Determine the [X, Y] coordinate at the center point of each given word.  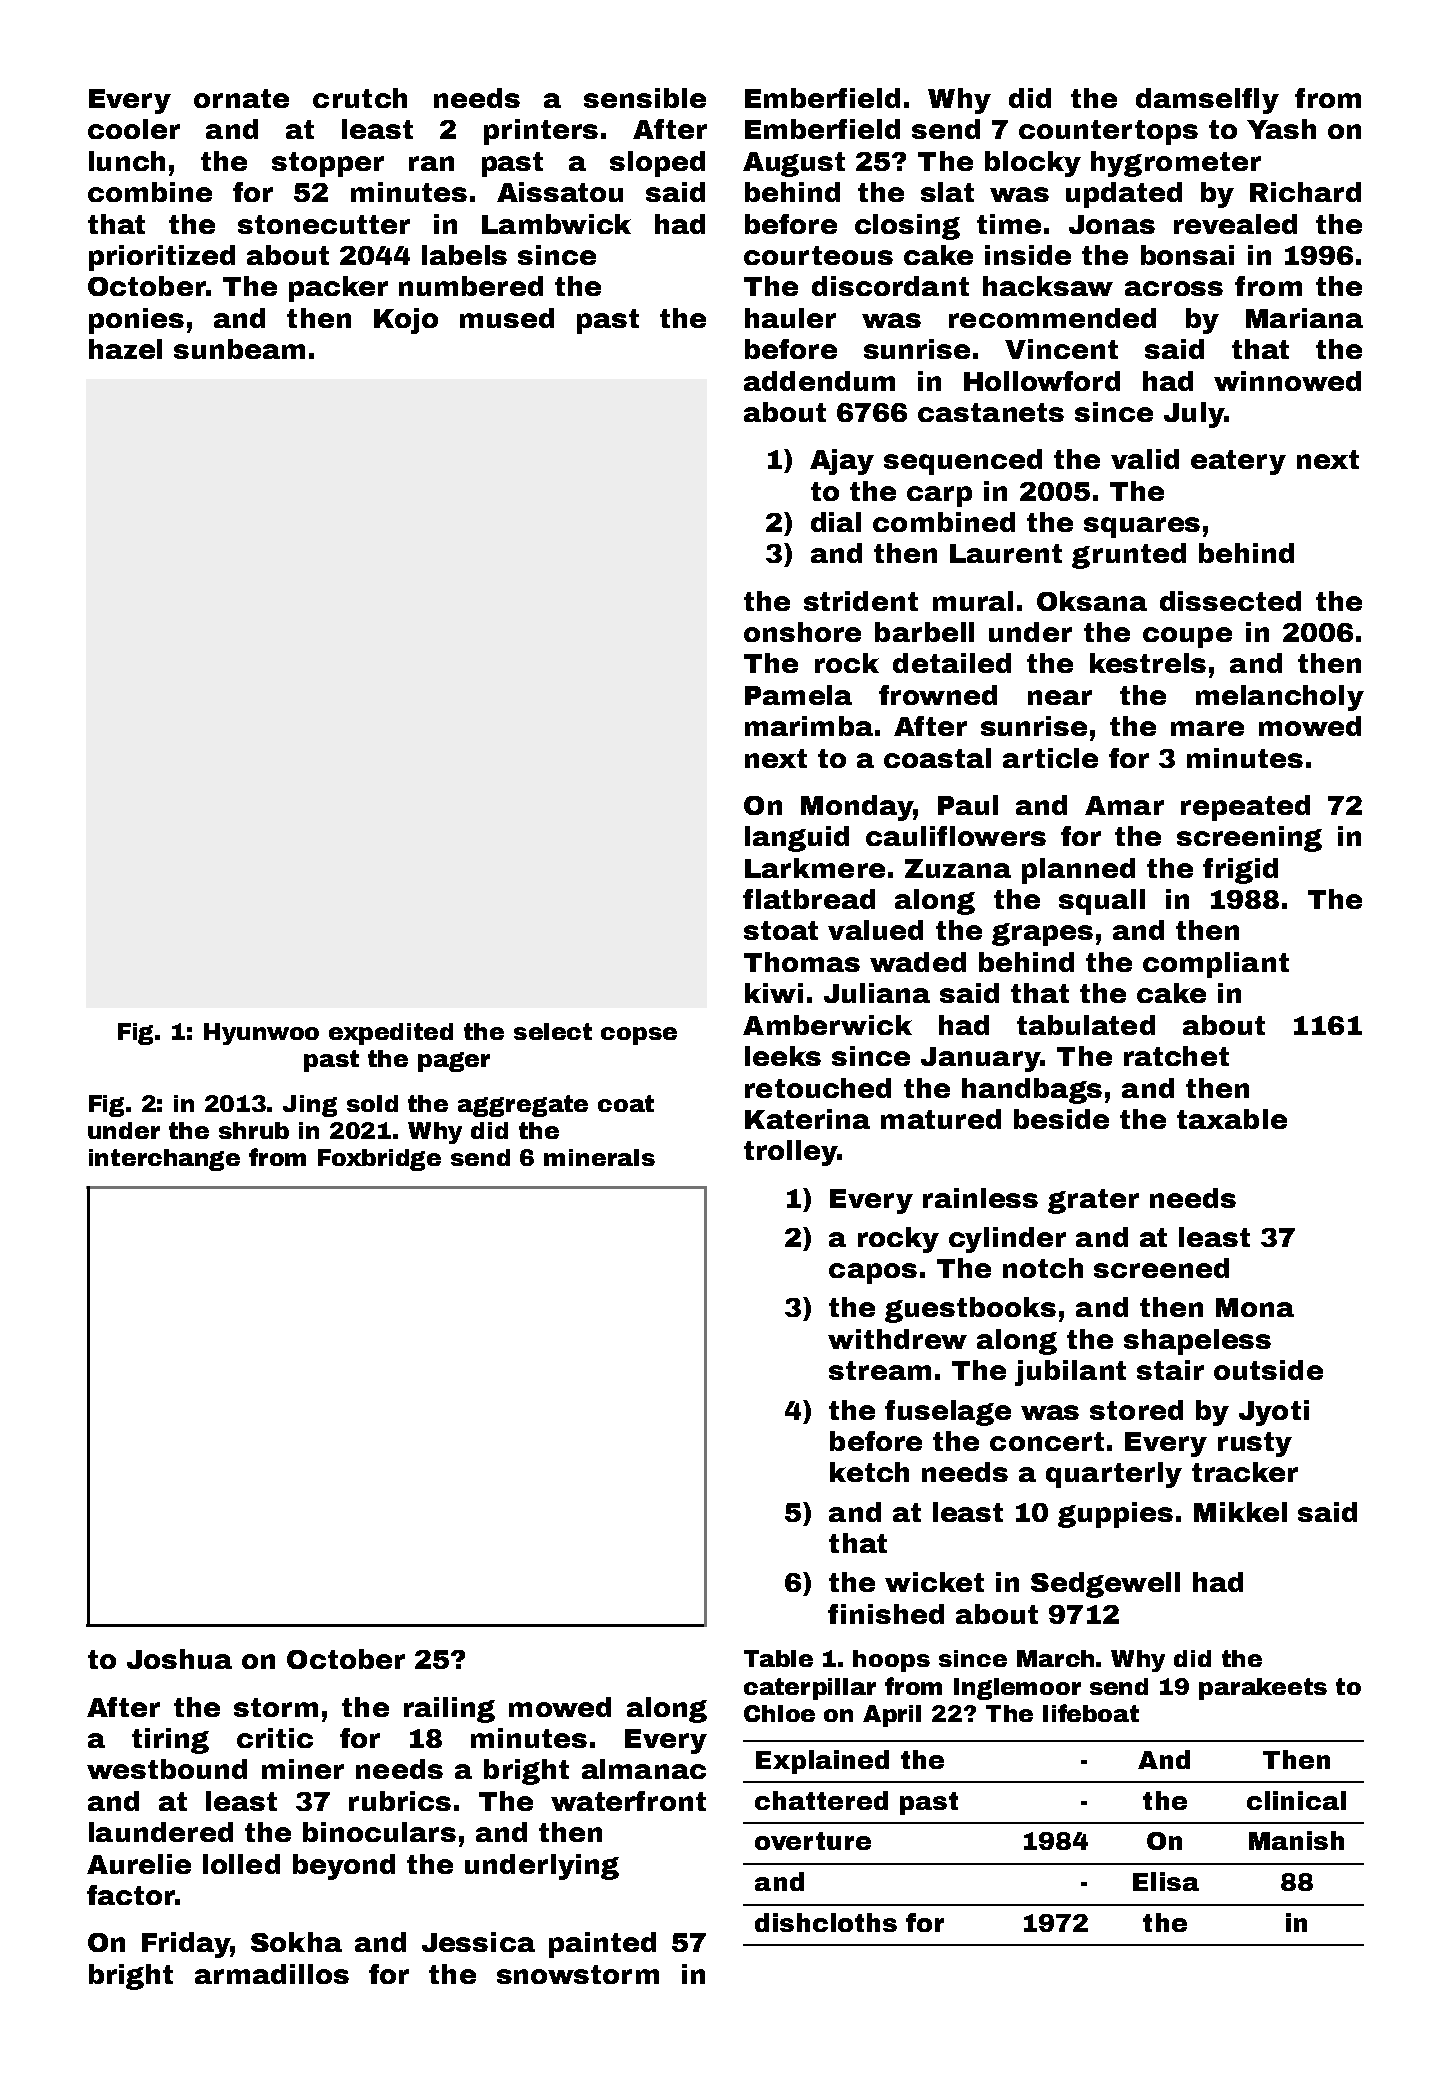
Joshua [179, 1659]
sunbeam [239, 349]
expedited [391, 1034]
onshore [802, 632]
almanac [644, 1769]
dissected [1230, 601]
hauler [790, 318]
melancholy [1280, 698]
